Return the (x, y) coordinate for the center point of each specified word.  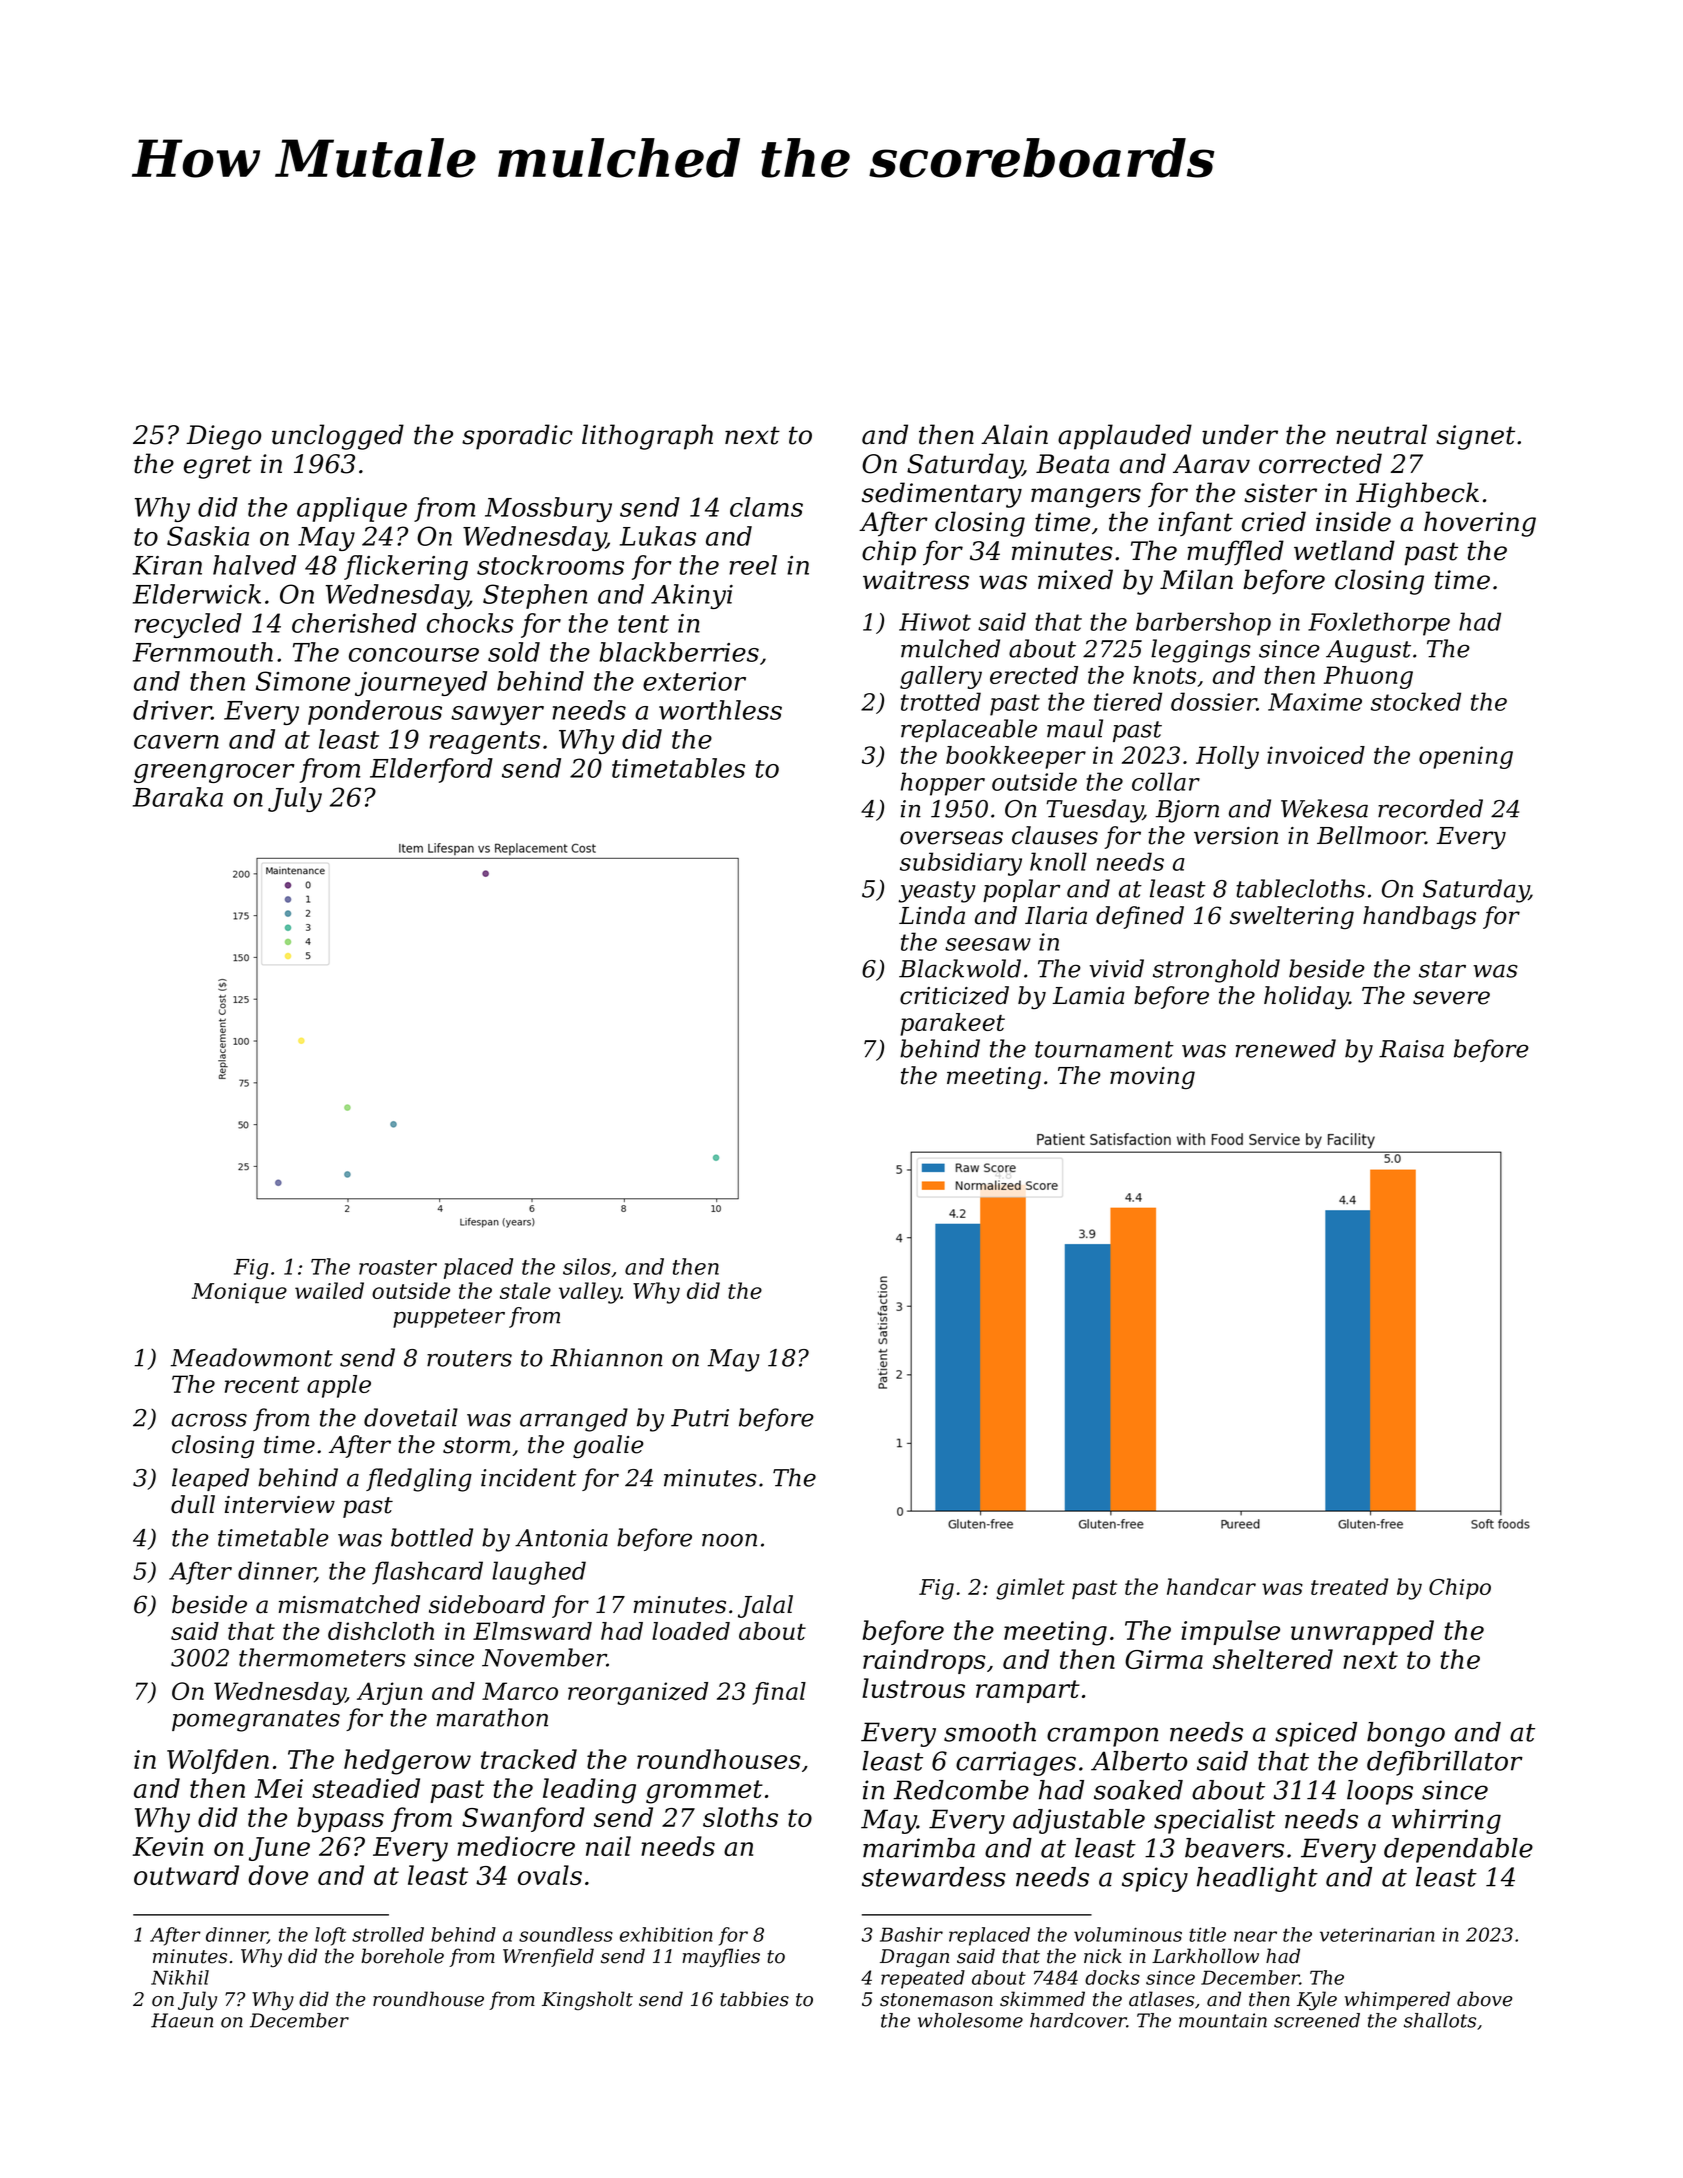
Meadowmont (252, 1357)
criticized (954, 995)
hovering (1480, 524)
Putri (700, 1418)
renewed (1286, 1048)
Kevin (167, 1846)
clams (766, 507)
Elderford (431, 770)
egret (218, 467)
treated (1349, 1586)
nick (1103, 1956)
